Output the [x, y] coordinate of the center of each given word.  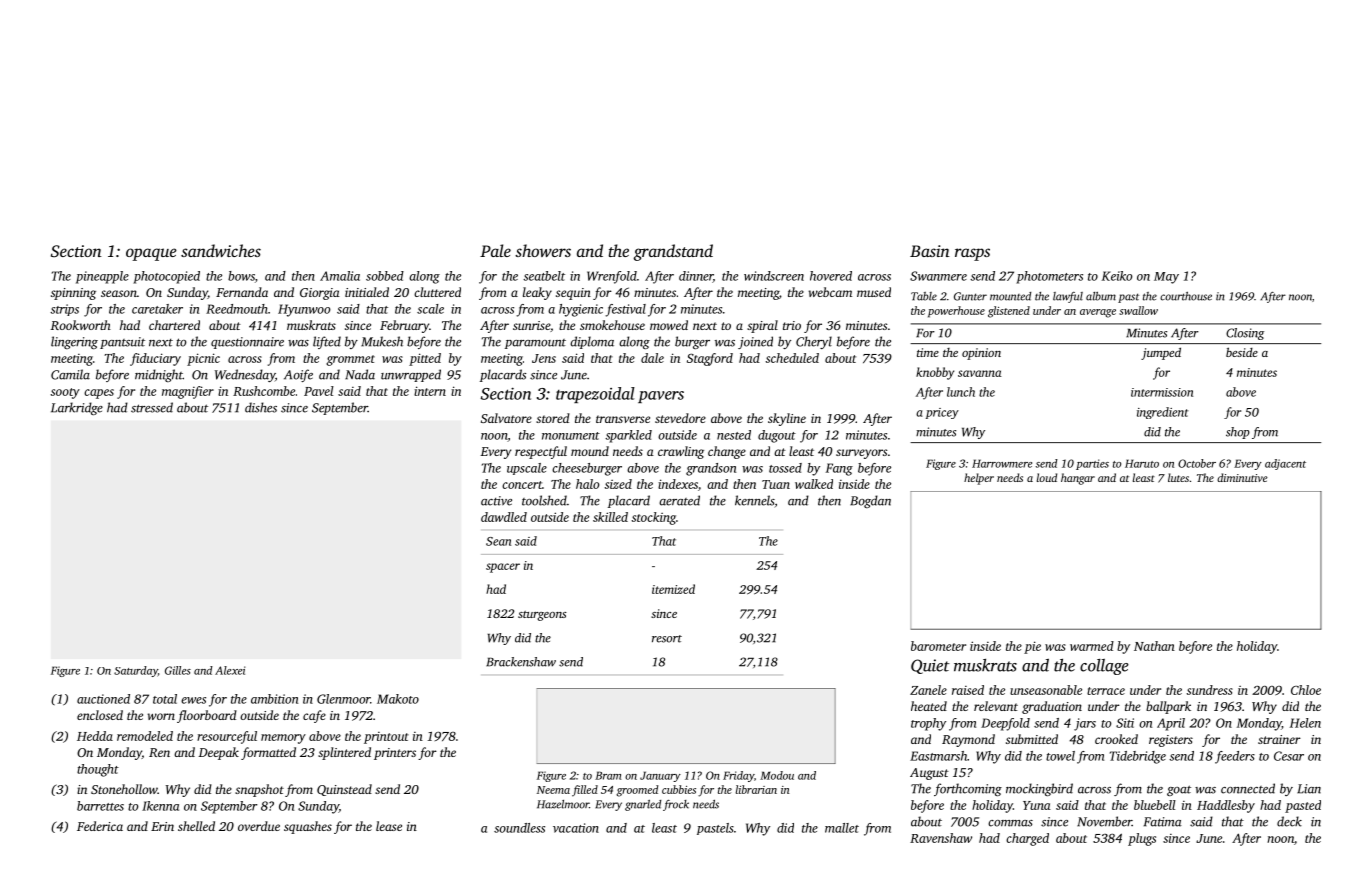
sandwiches [221, 250]
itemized [673, 589]
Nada [360, 374]
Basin [930, 251]
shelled [196, 826]
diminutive [1242, 477]
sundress [1210, 690]
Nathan [1154, 646]
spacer [503, 568]
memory [283, 739]
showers [543, 250]
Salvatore [506, 418]
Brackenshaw [521, 662]
